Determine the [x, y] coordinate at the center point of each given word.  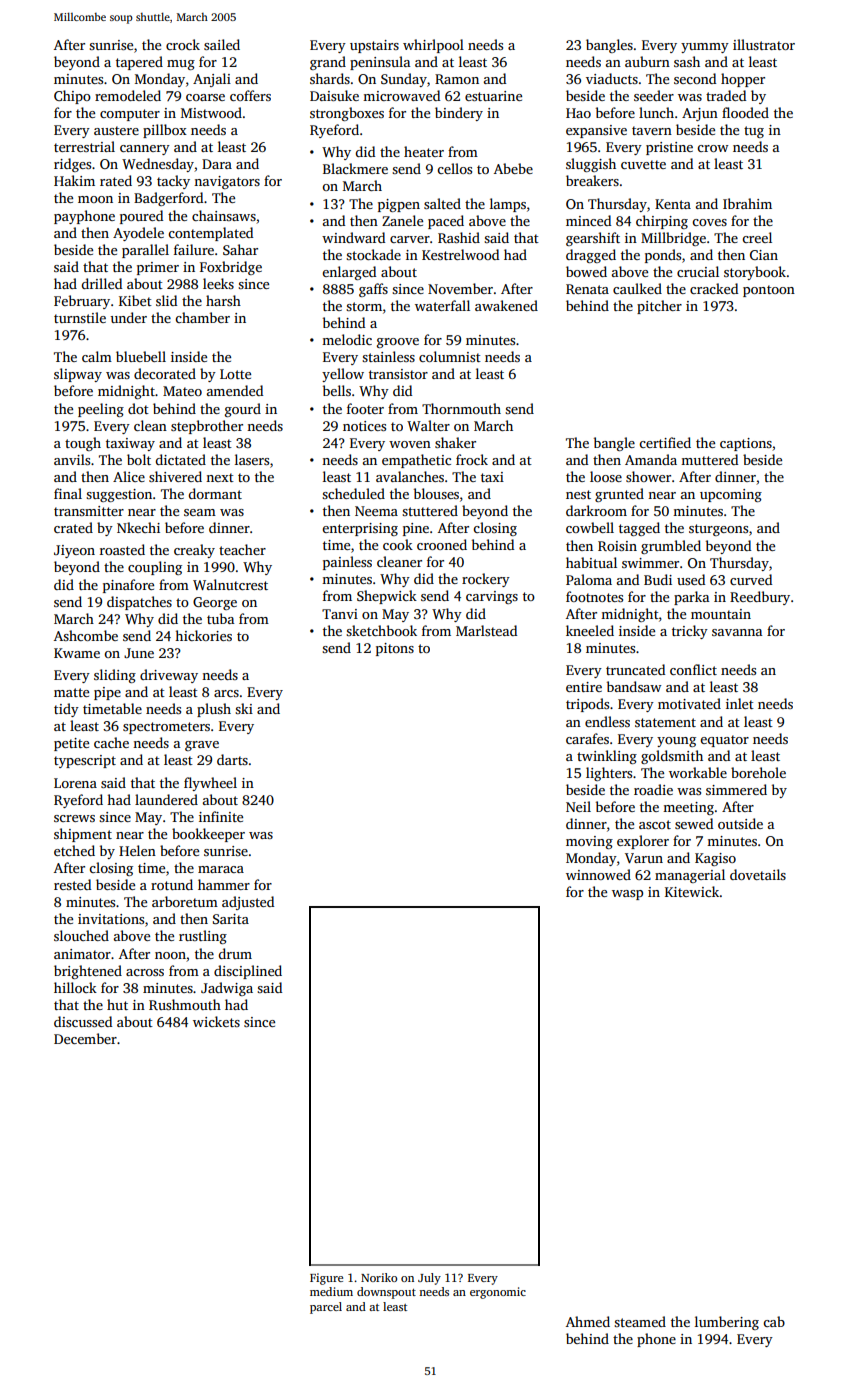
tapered [139, 63]
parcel [326, 1308]
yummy [705, 48]
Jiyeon [74, 551]
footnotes [594, 596]
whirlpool [433, 46]
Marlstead [486, 630]
